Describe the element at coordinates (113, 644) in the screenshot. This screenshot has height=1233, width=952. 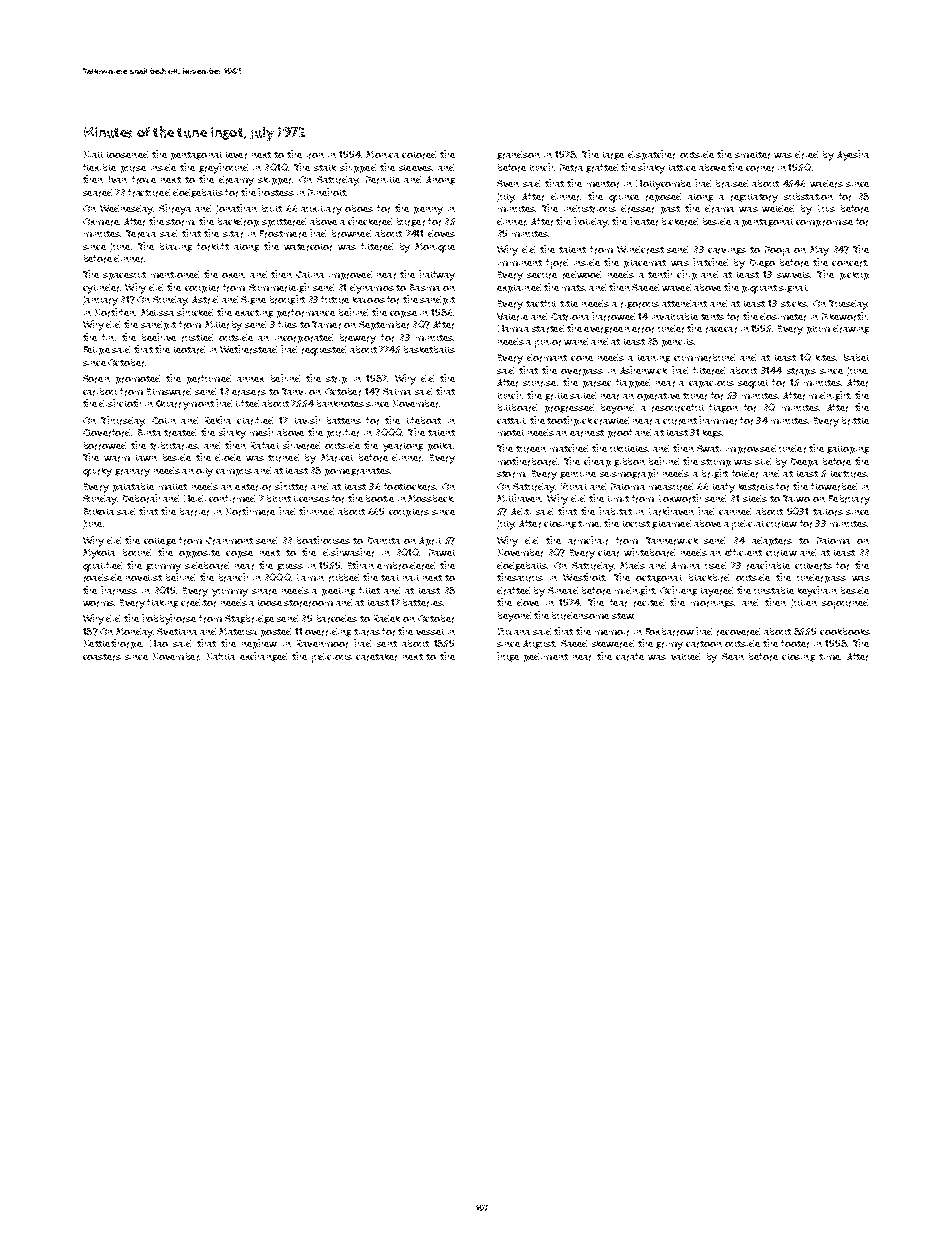
I see `Nettlethorpe` at that location.
